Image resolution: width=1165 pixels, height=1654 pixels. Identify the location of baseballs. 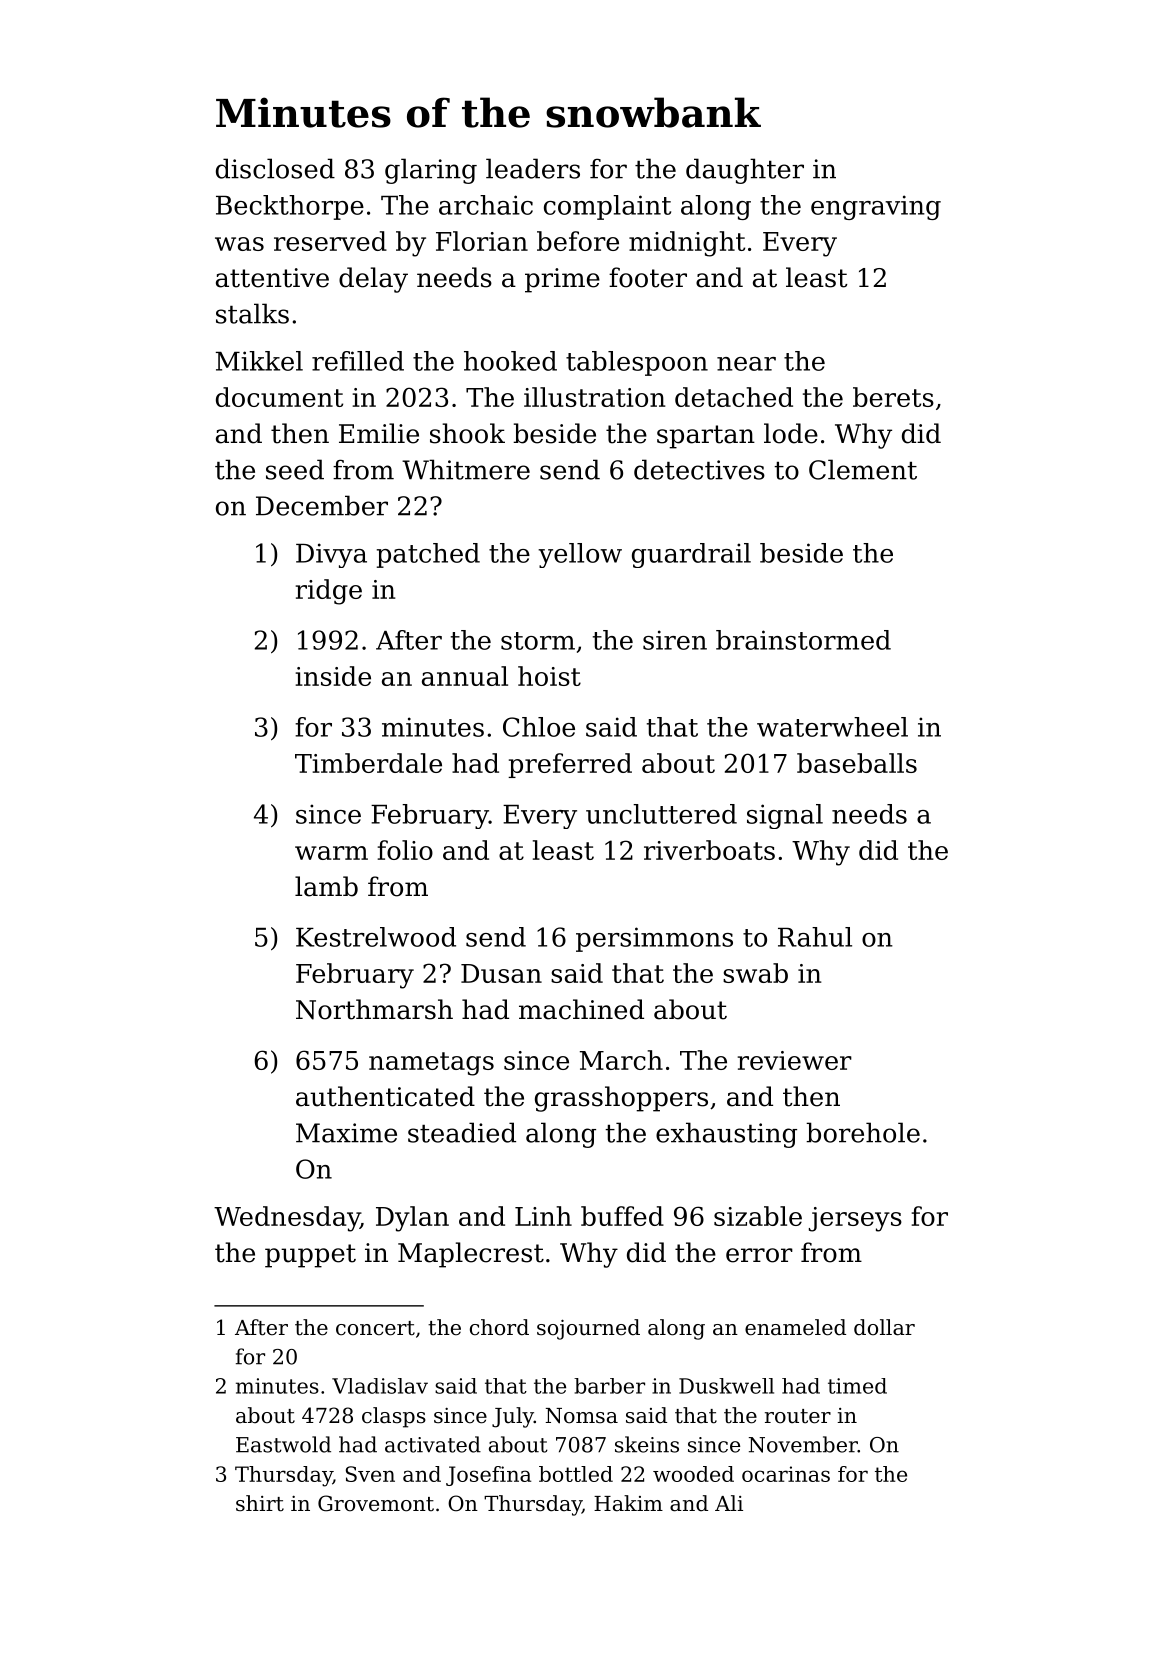
(857, 763).
